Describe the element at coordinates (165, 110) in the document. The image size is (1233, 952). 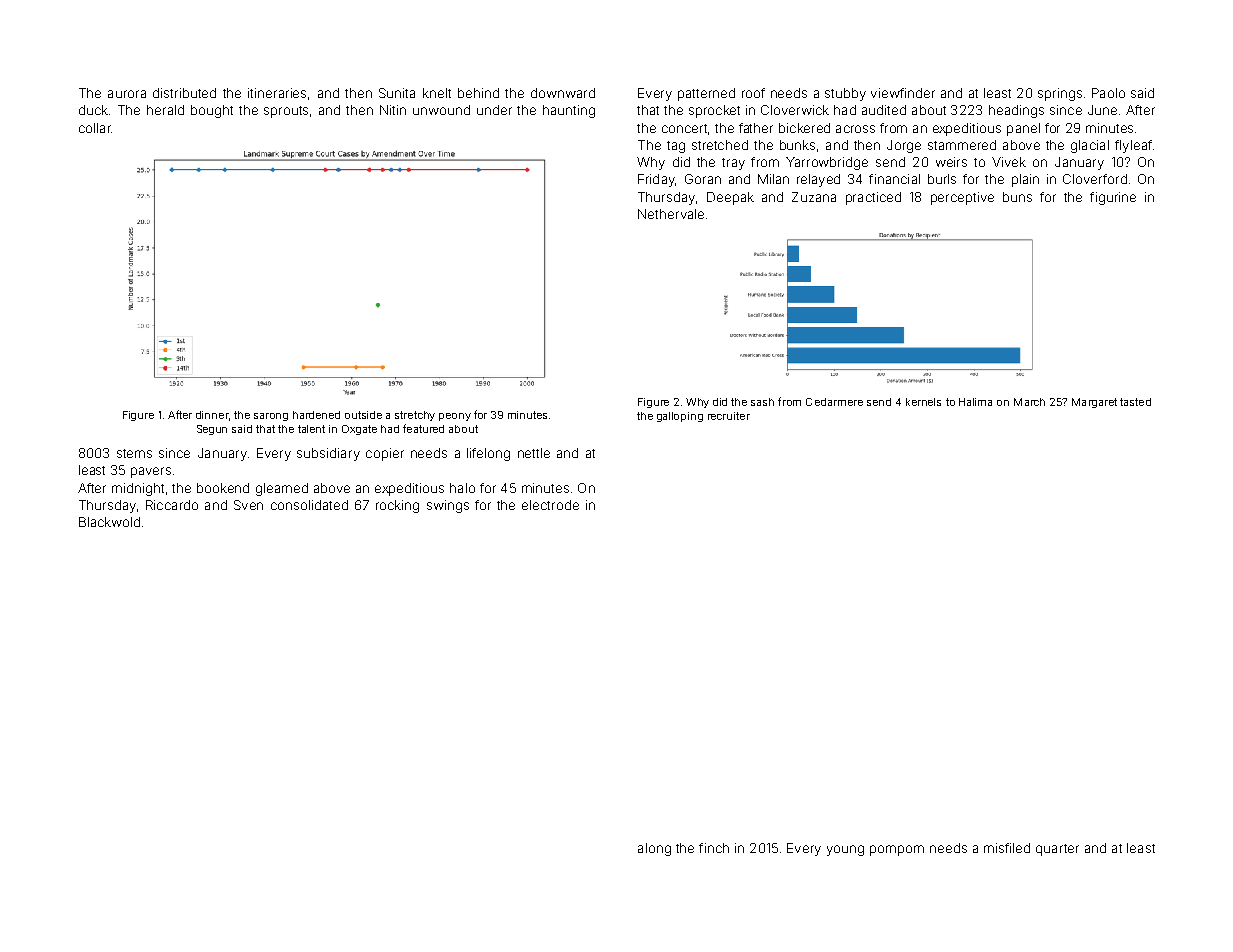
I see `herald` at that location.
